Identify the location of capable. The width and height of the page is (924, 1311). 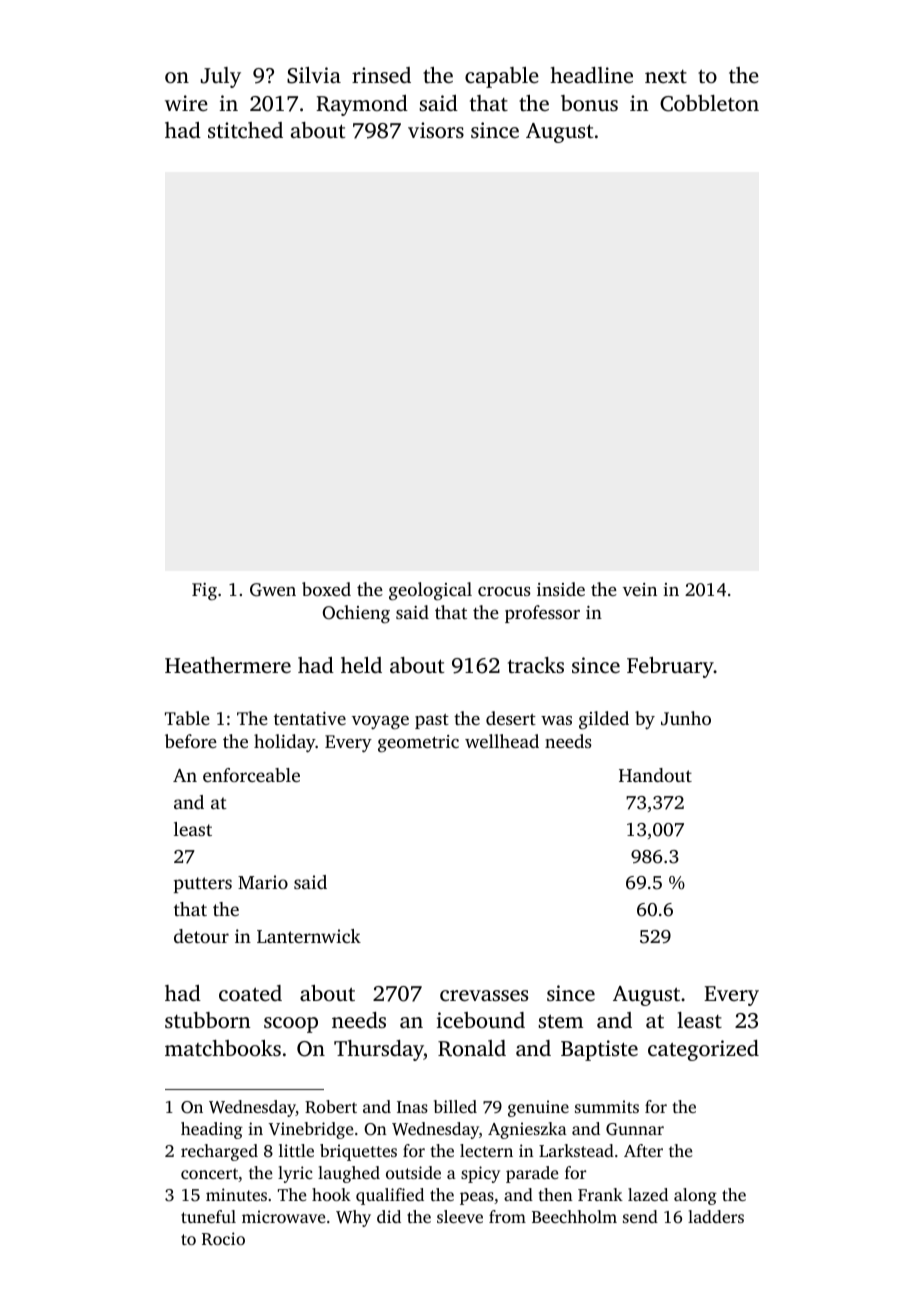
(502, 77).
